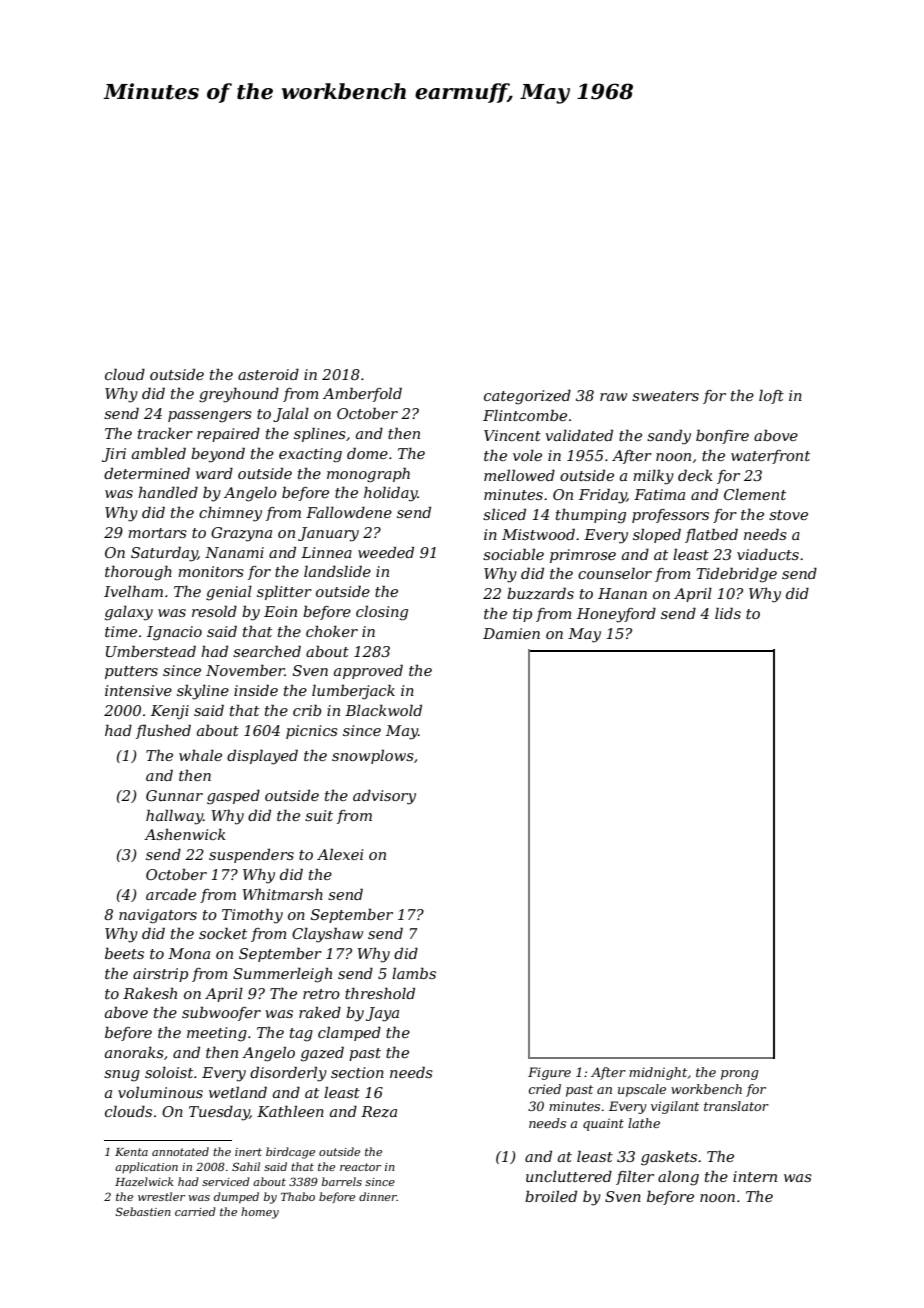  I want to click on tracker, so click(165, 433).
